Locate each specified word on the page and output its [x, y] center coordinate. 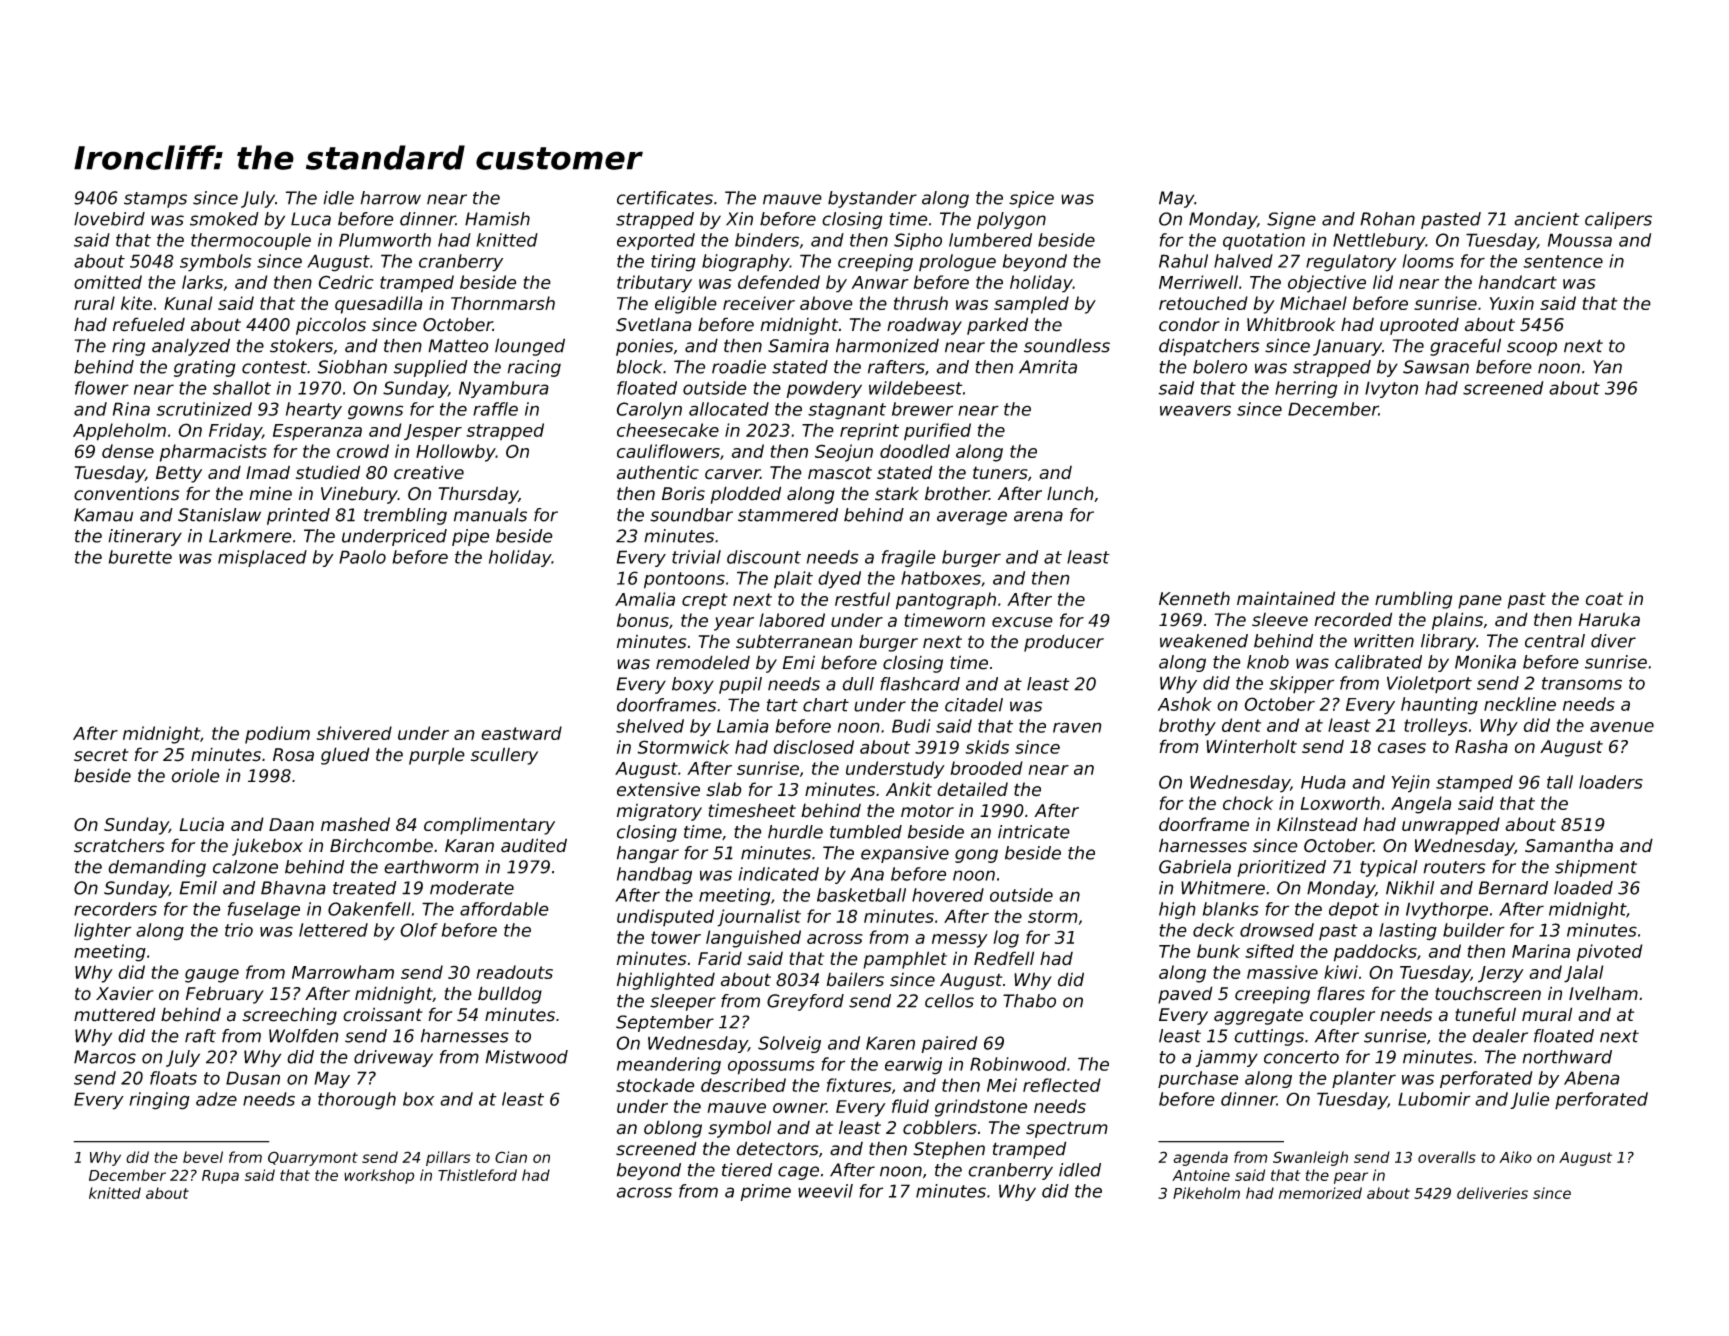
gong [976, 856]
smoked [224, 219]
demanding [157, 868]
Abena [1592, 1078]
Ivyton [1391, 389]
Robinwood [1018, 1064]
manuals [490, 515]
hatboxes [941, 578]
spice [1031, 199]
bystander [872, 199]
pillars [448, 1158]
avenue [1622, 727]
